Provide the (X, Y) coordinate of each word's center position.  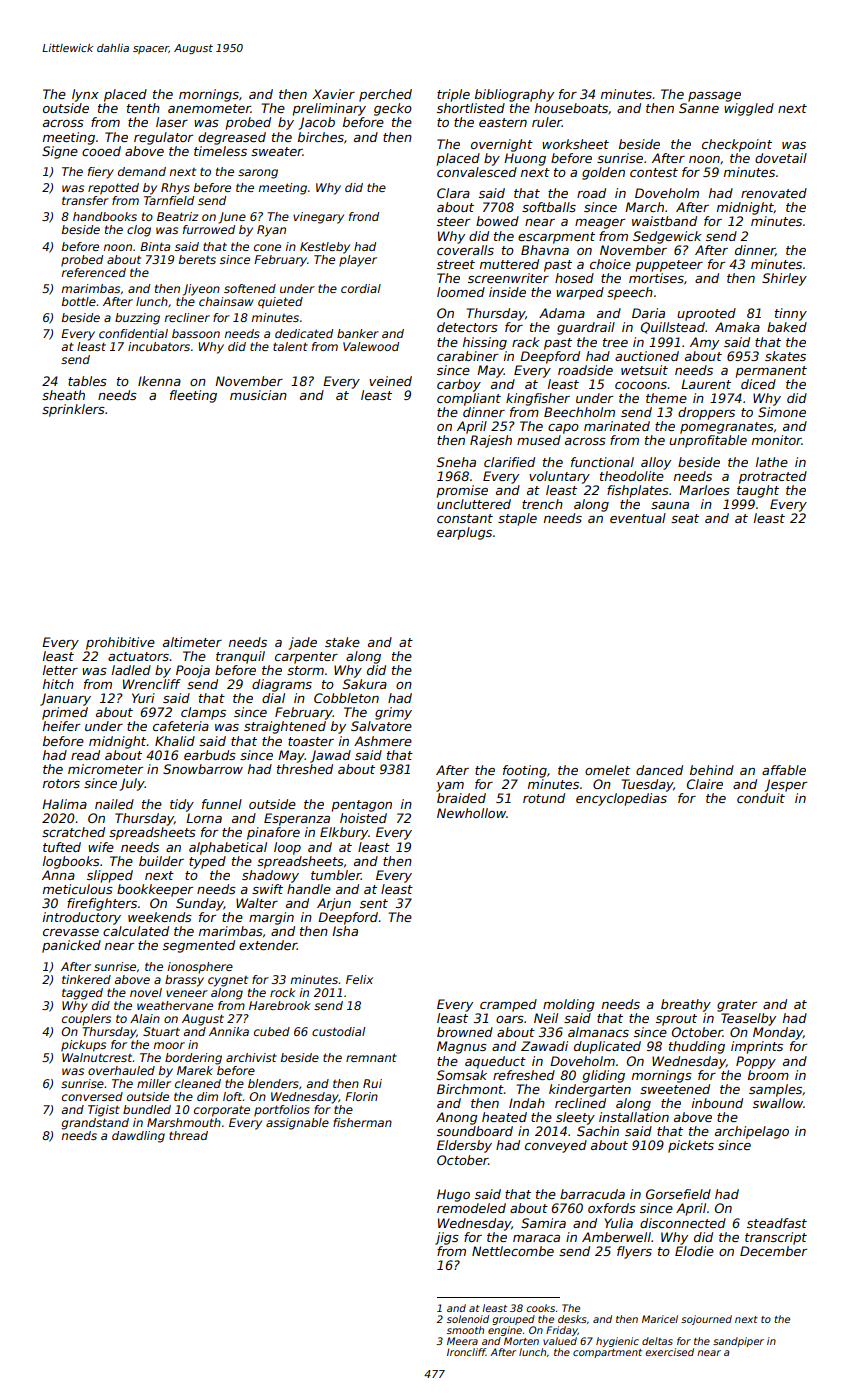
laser (172, 122)
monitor (777, 440)
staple (517, 519)
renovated (774, 193)
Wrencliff (152, 684)
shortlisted (471, 108)
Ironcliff (466, 1352)
